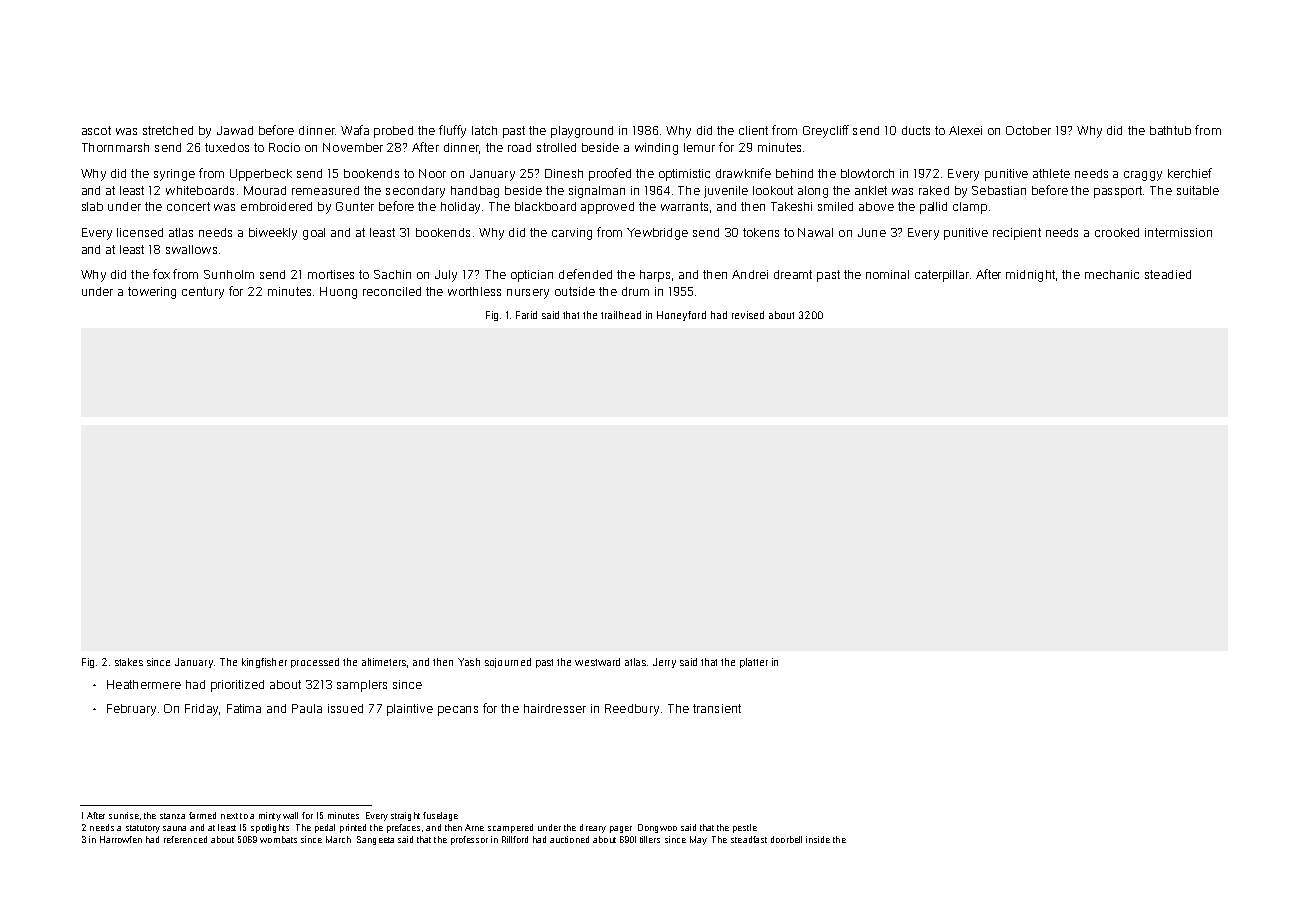  Describe the element at coordinates (508, 663) in the page. I see `sojourned` at that location.
